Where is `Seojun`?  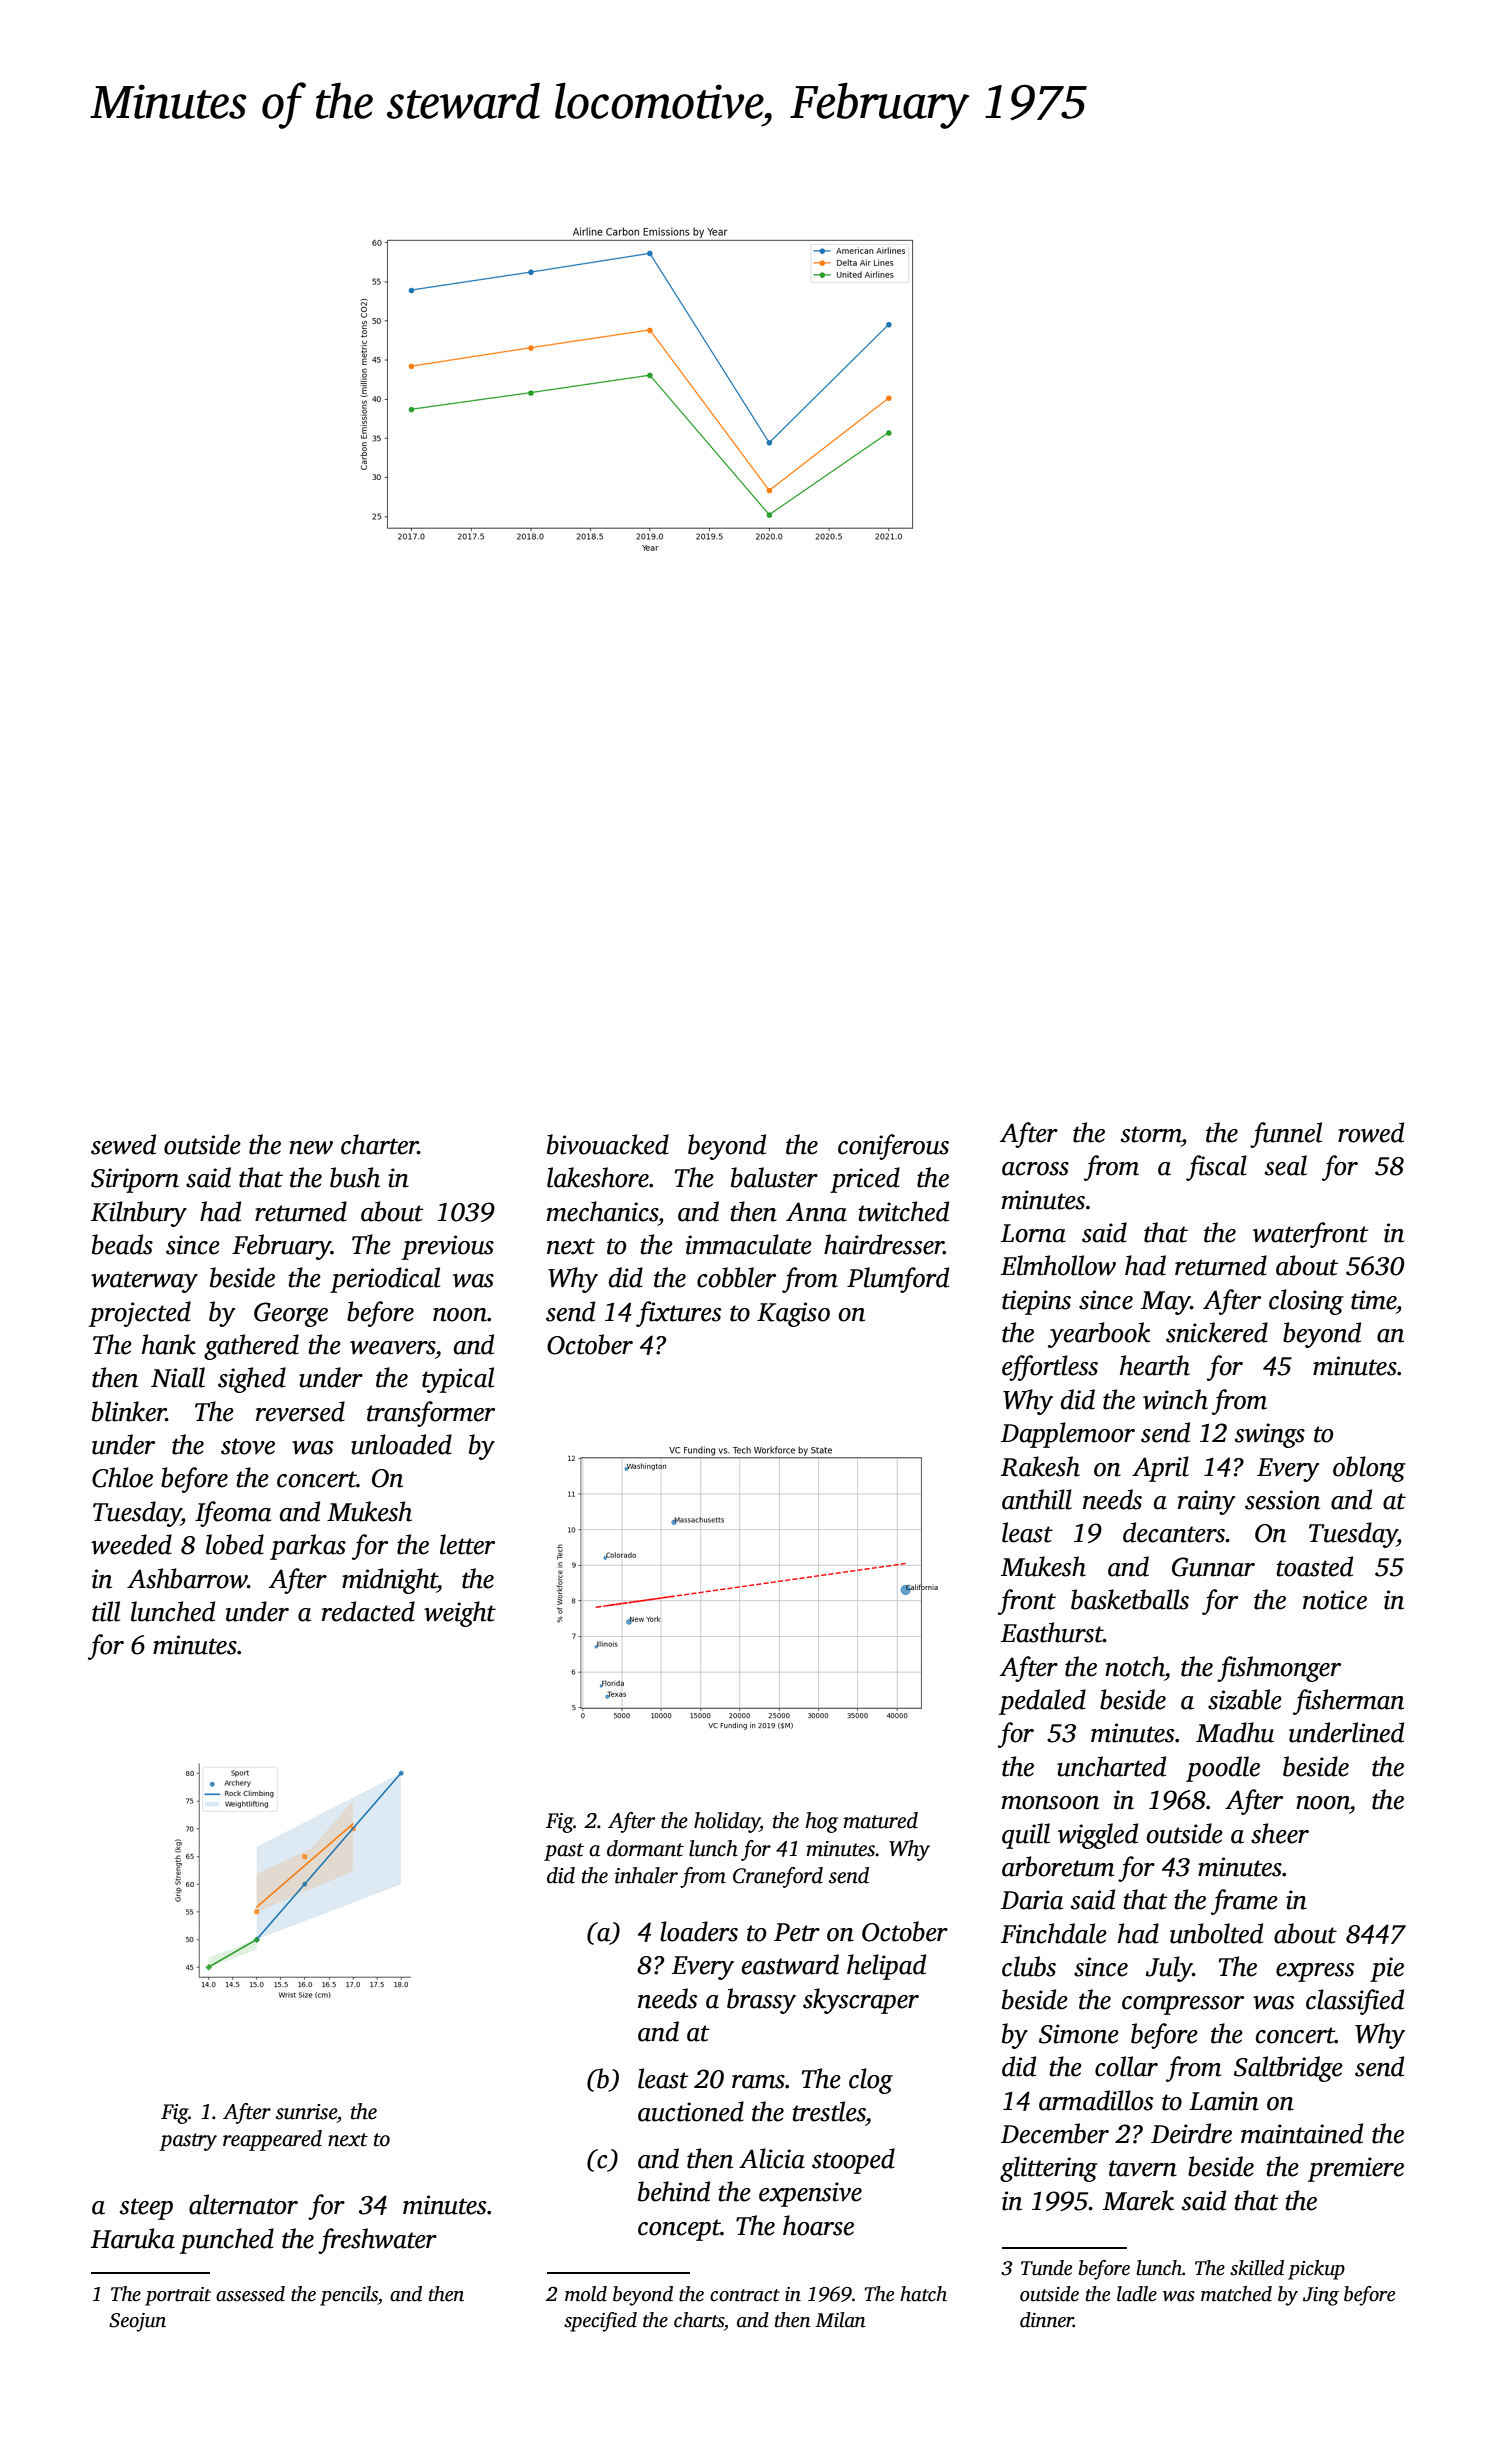
Seojun is located at coordinates (137, 2322).
